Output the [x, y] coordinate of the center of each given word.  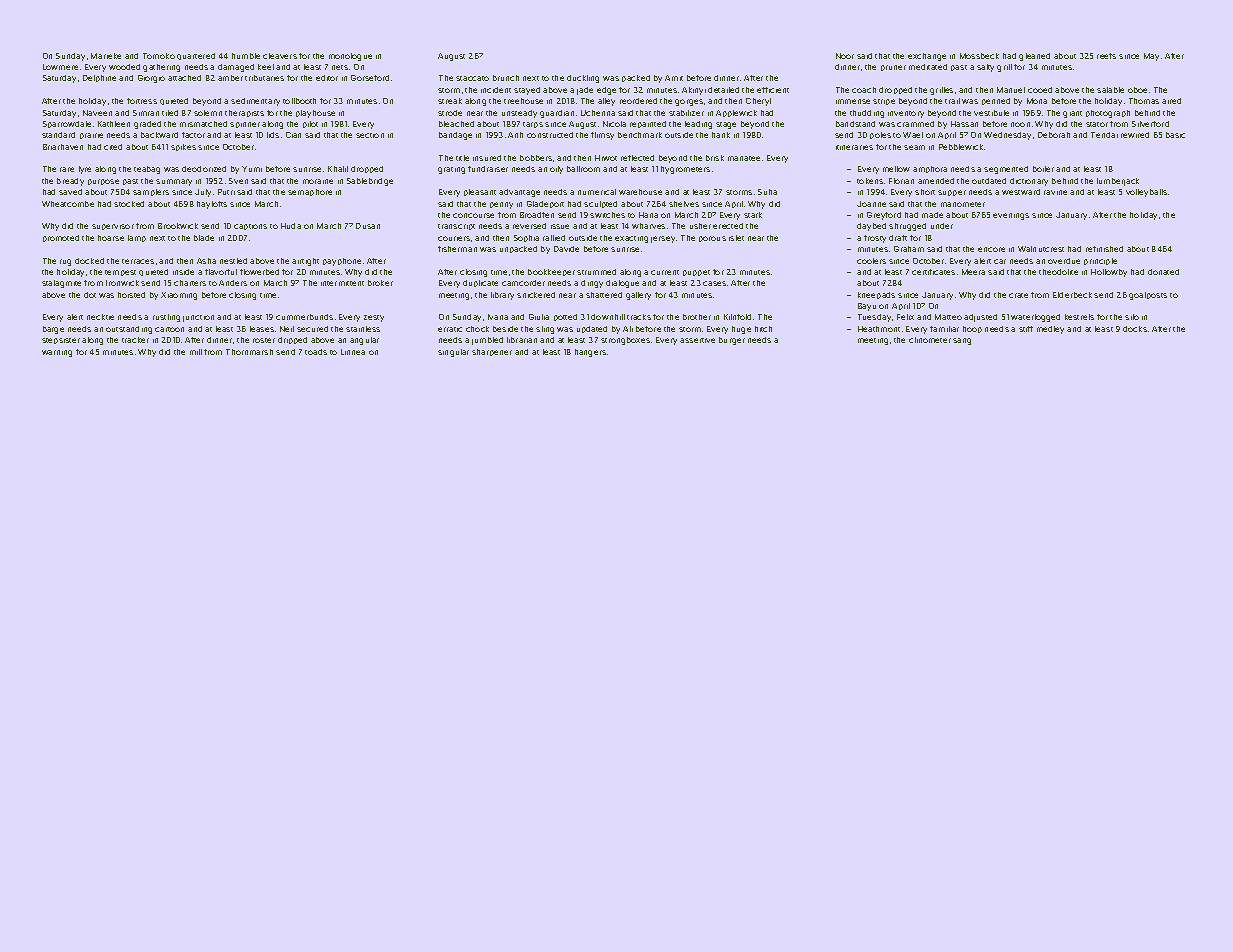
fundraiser [488, 169]
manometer [963, 204]
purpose [103, 182]
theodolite [1058, 272]
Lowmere [60, 67]
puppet [696, 273]
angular [364, 341]
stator [1097, 124]
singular [453, 353]
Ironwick [122, 283]
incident [496, 90]
